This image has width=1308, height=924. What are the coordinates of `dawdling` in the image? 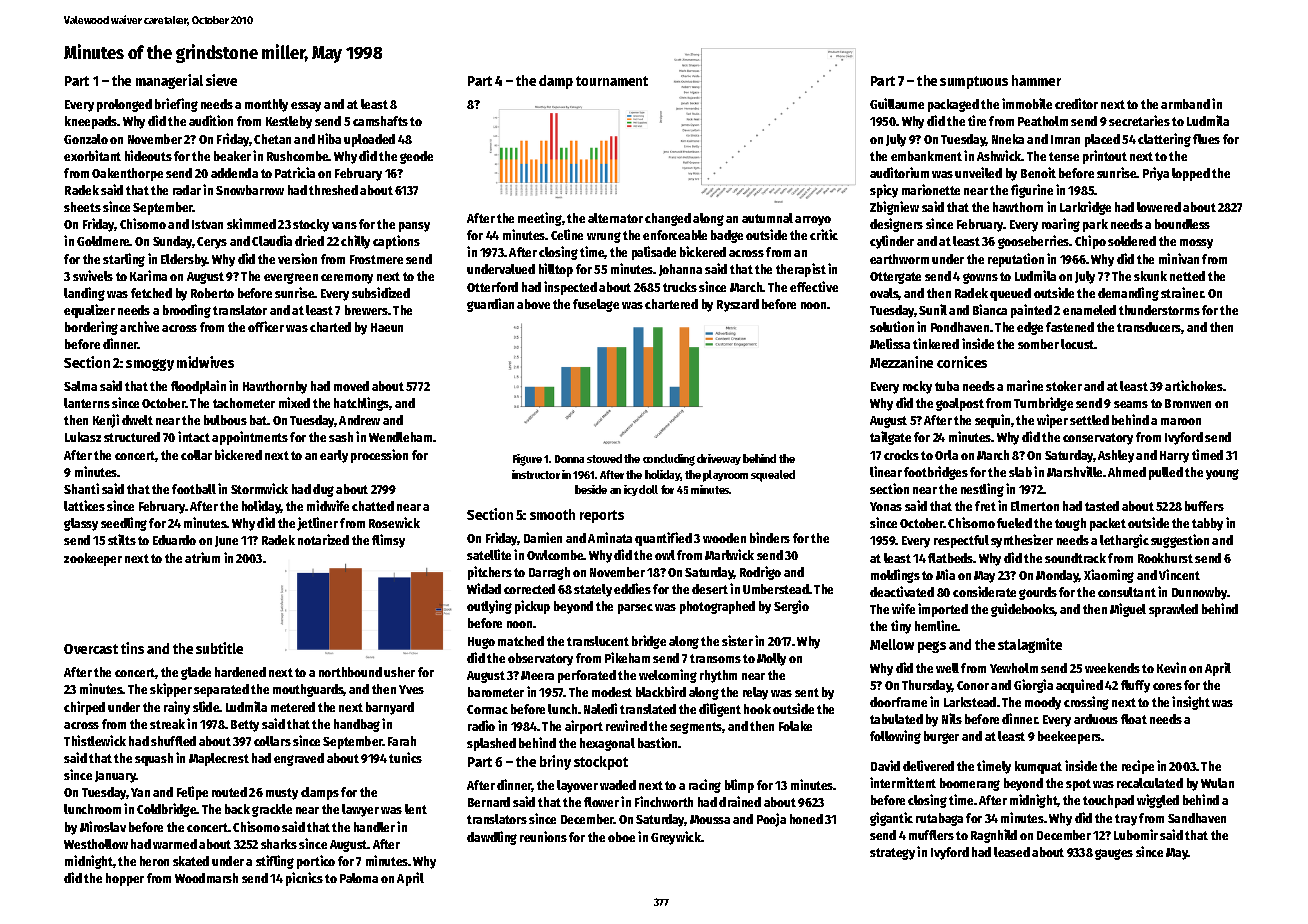 It's located at (492, 838).
